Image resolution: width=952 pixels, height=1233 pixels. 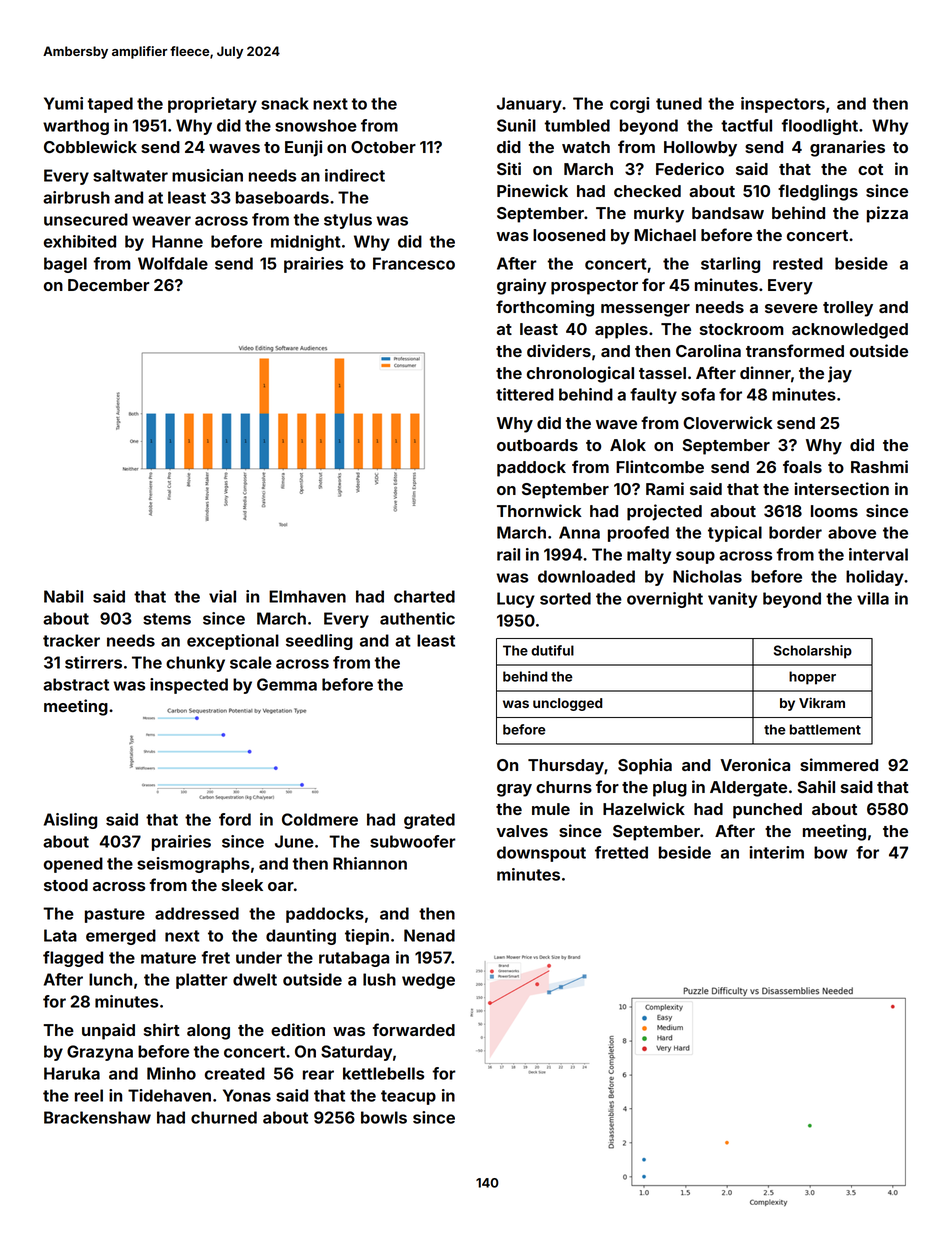 I want to click on snack, so click(x=285, y=103).
